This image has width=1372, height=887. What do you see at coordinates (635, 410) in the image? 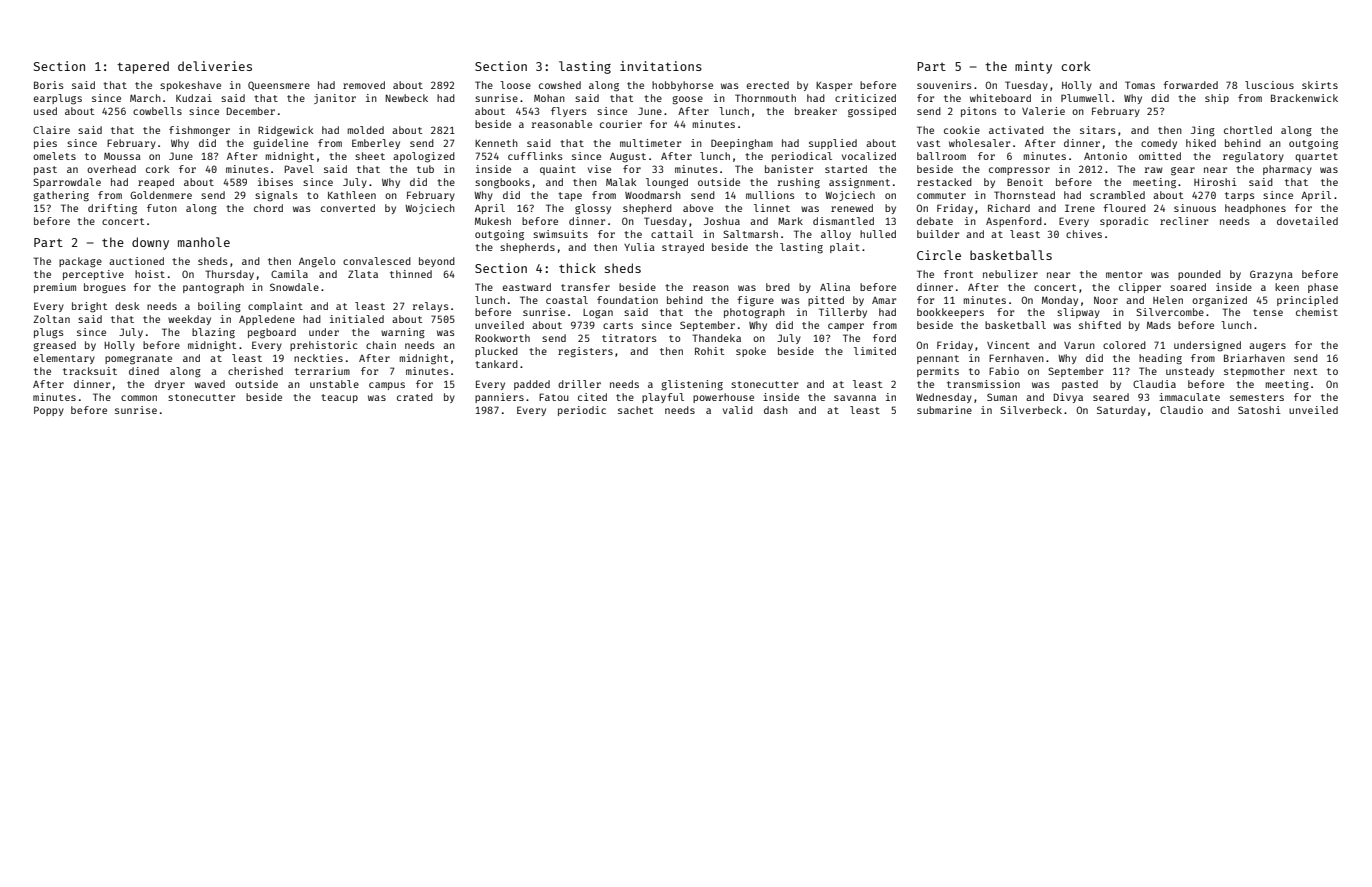
I see `sachet` at bounding box center [635, 410].
